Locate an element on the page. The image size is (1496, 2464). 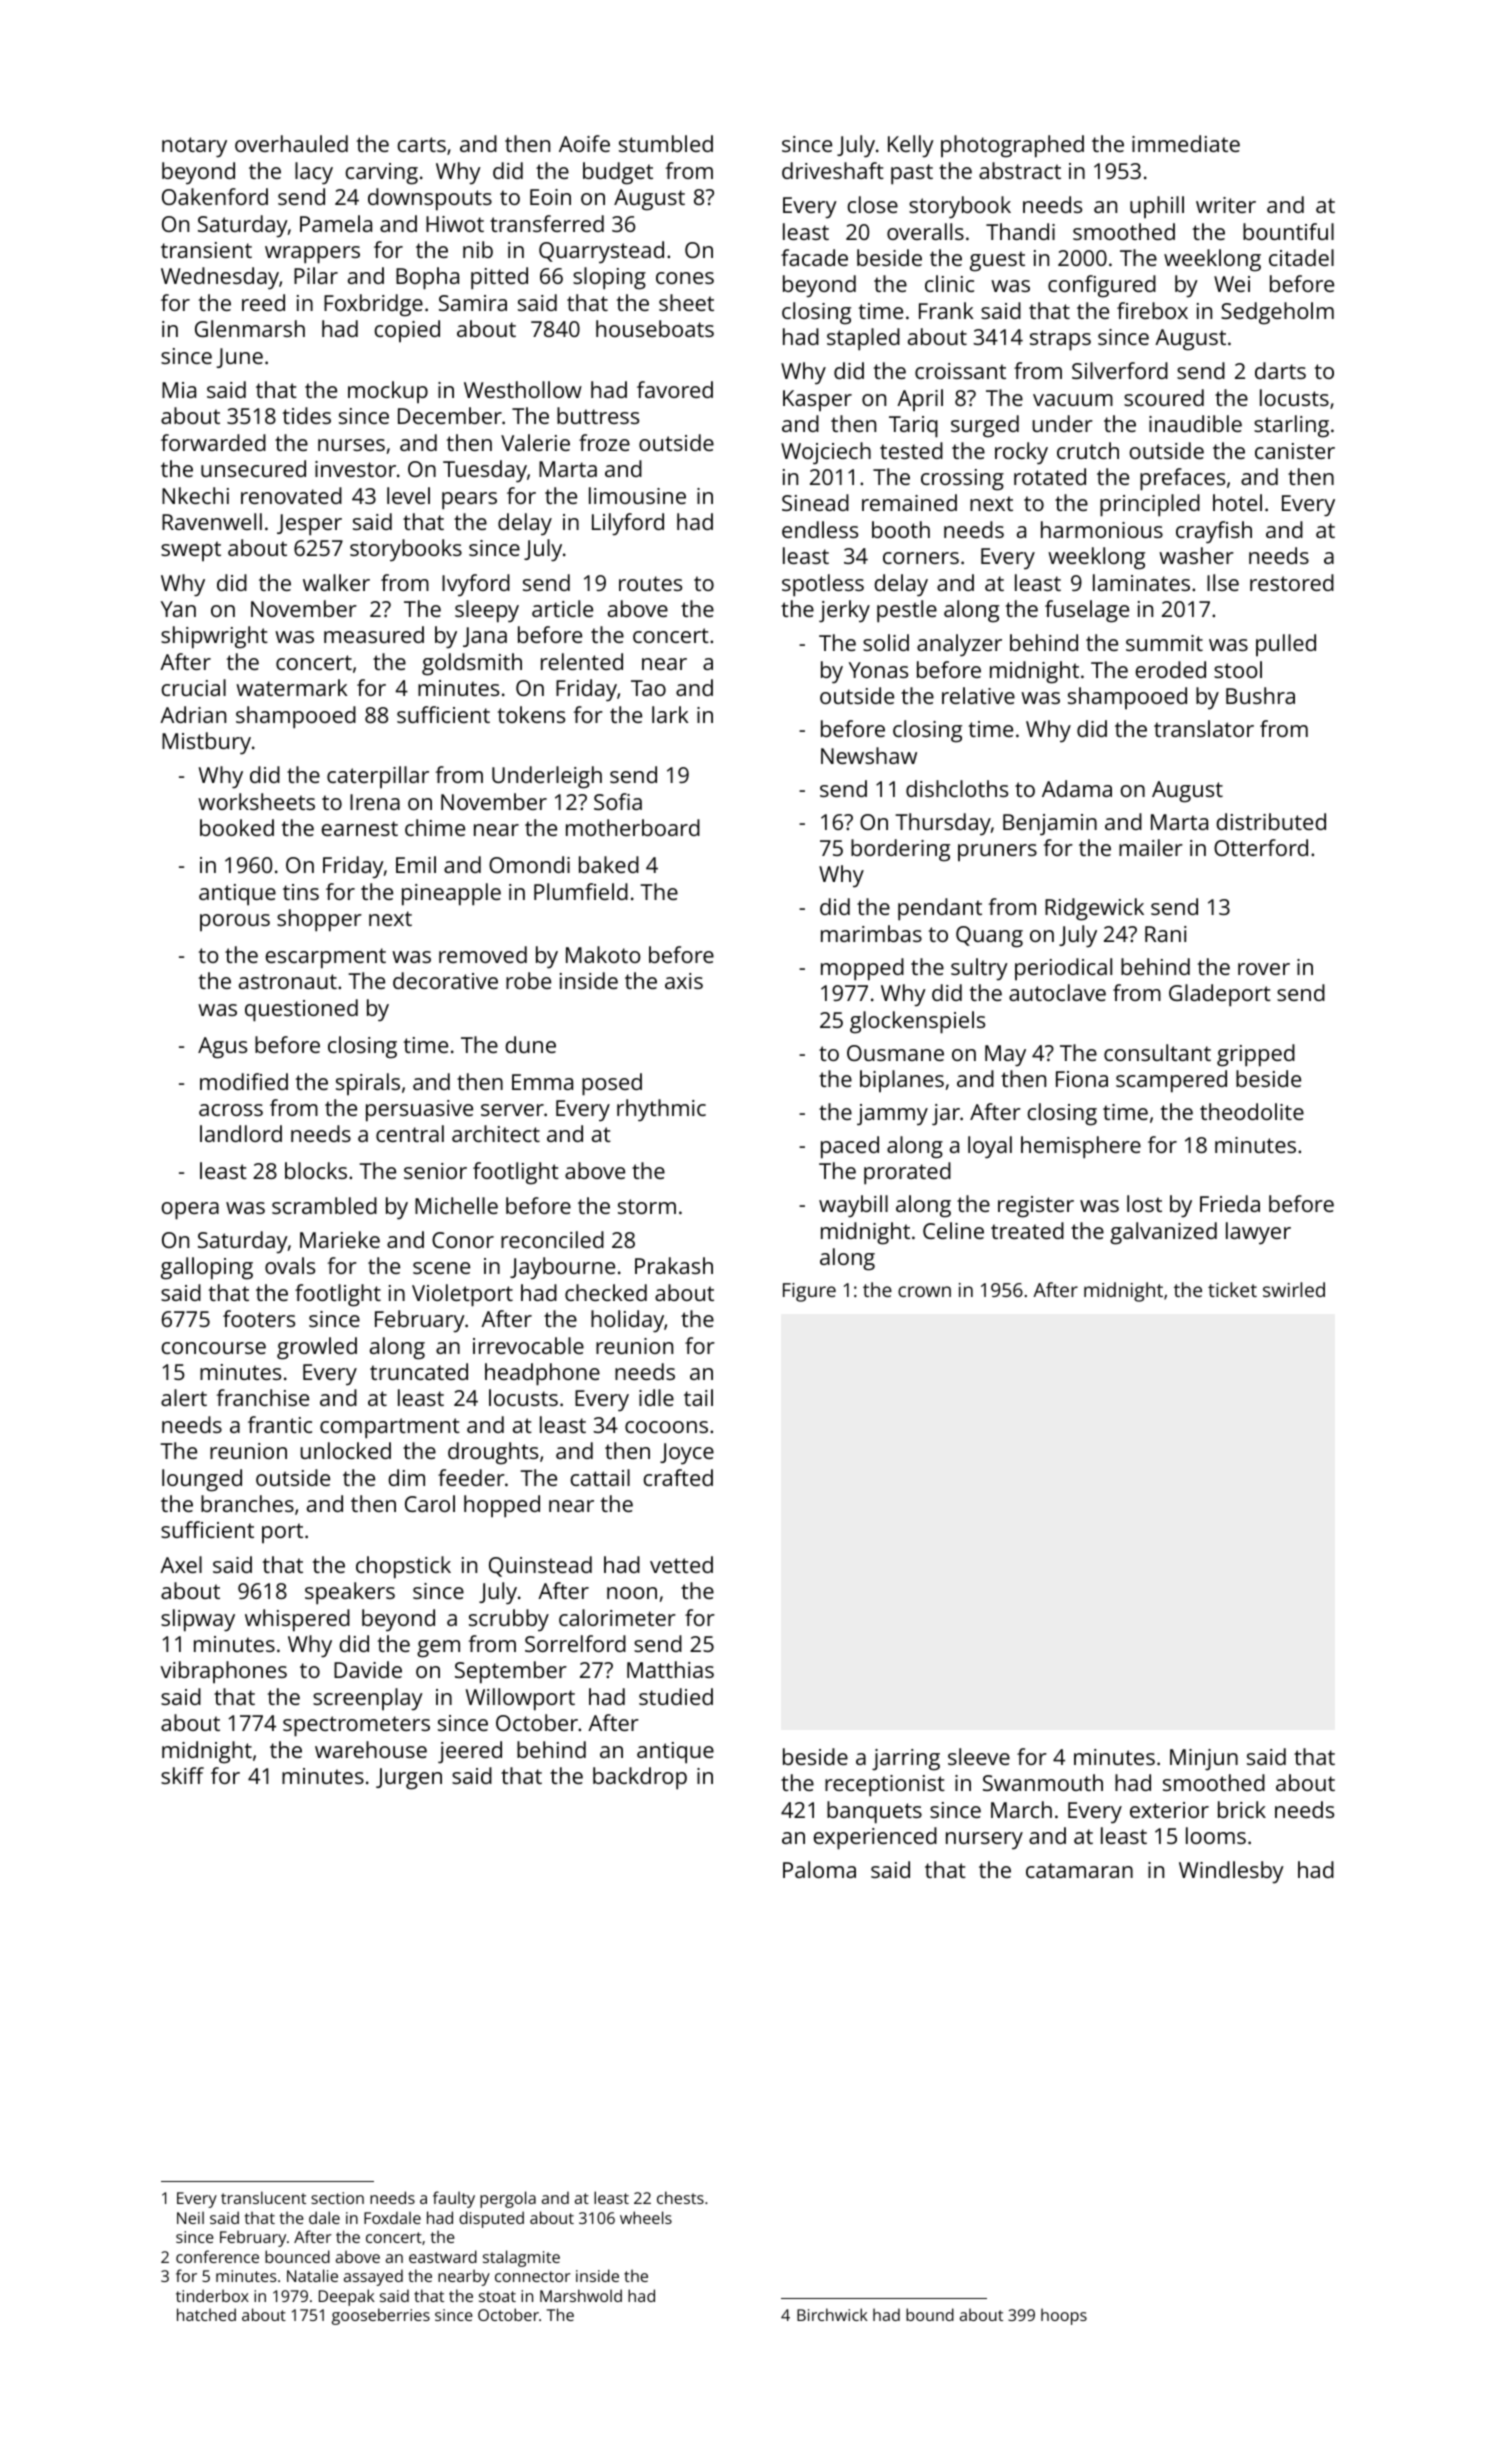
Nkechi is located at coordinates (195, 495).
